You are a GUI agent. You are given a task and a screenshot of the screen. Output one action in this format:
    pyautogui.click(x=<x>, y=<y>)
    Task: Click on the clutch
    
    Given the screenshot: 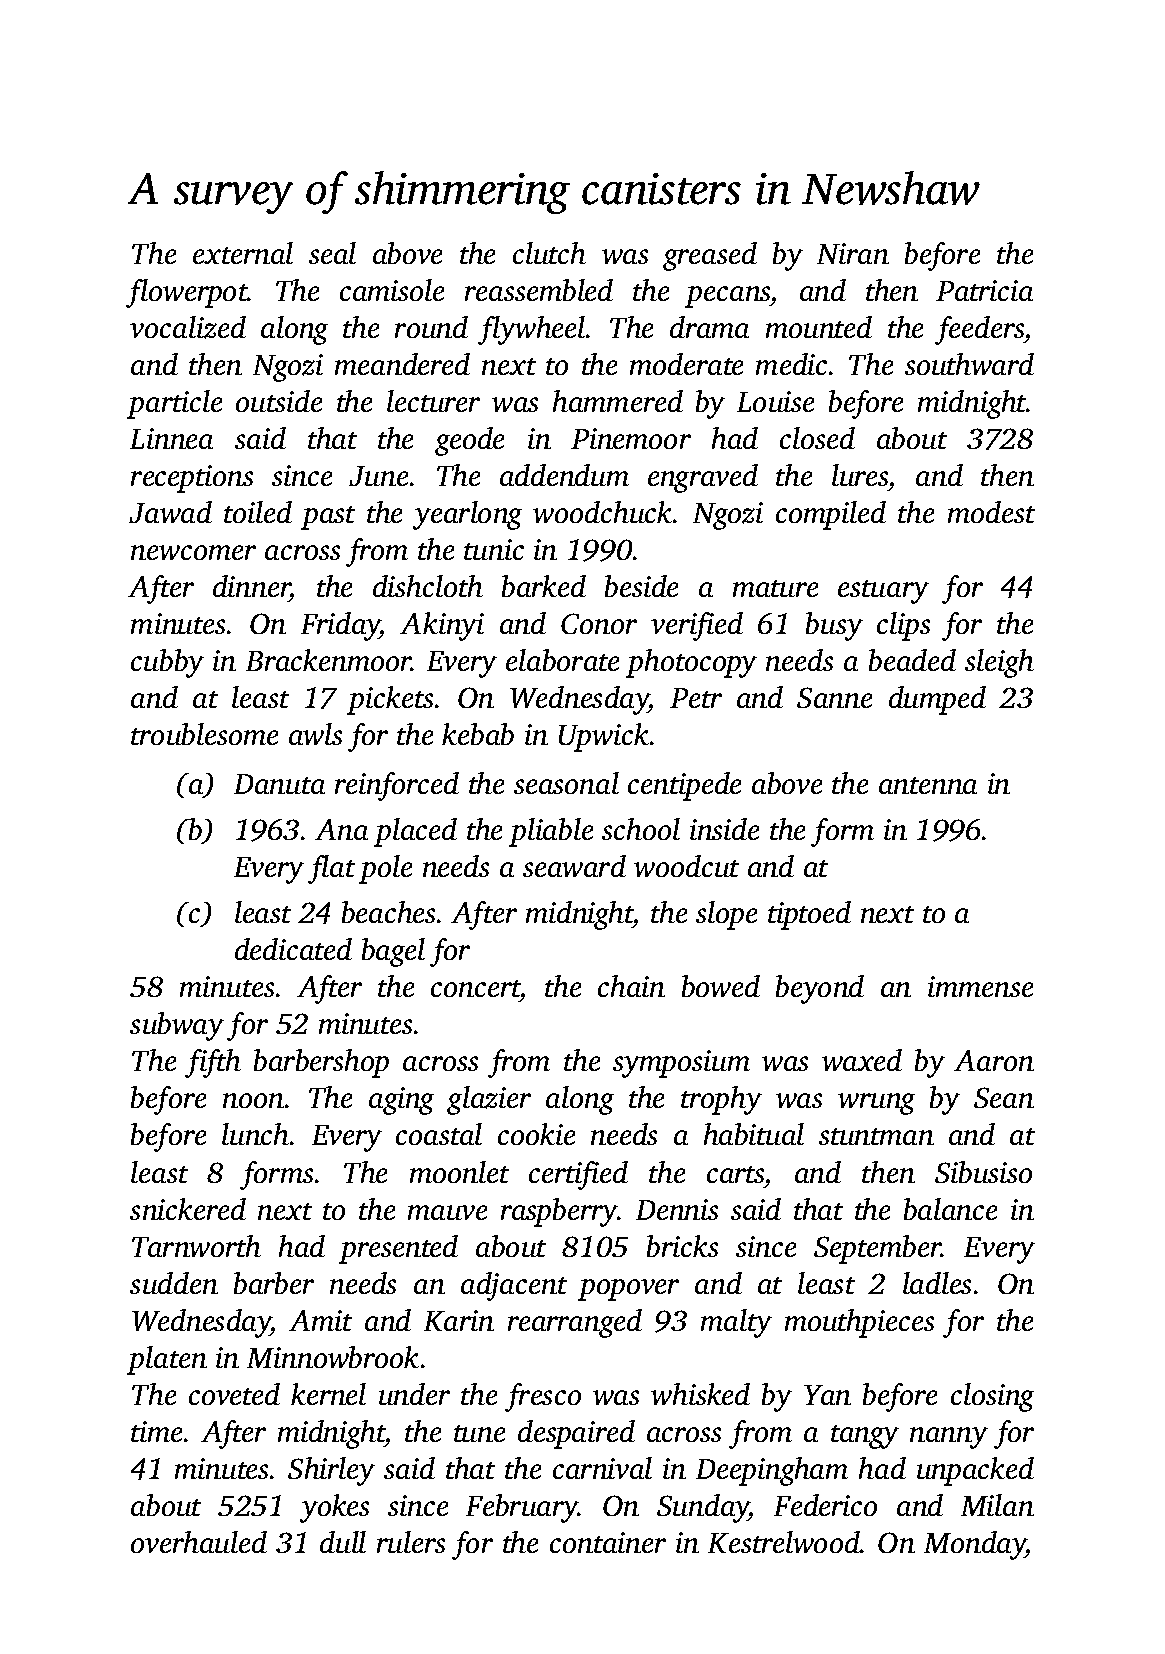 What is the action you would take?
    pyautogui.click(x=549, y=253)
